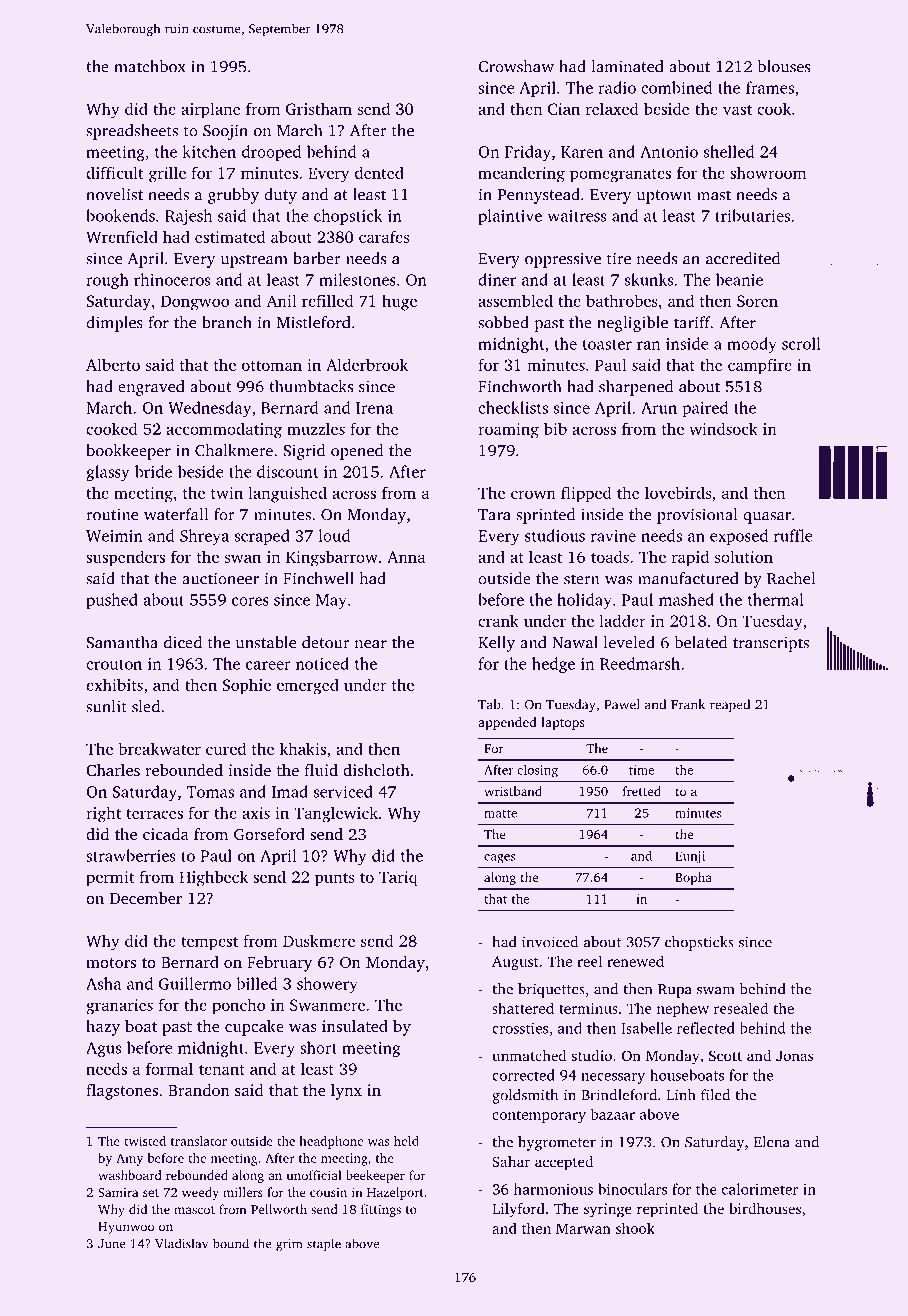 Image resolution: width=908 pixels, height=1316 pixels. Describe the element at coordinates (669, 152) in the document. I see `Antonio` at that location.
